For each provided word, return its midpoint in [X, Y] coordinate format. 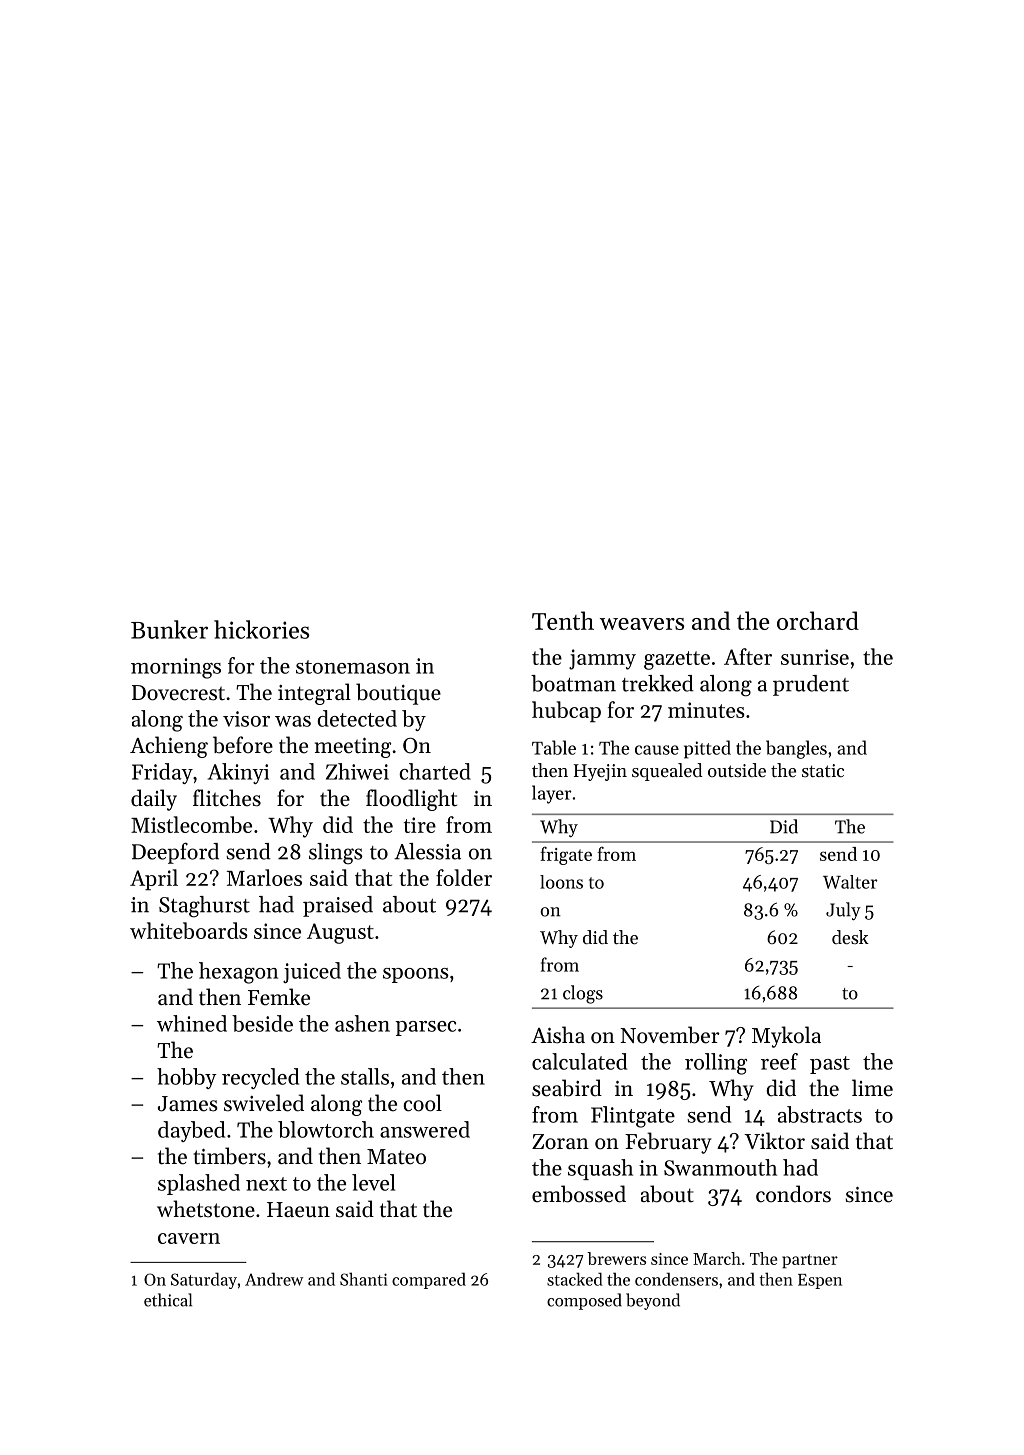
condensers [676, 1279]
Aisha [558, 1035]
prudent [811, 685]
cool [422, 1103]
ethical [168, 1300]
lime [872, 1088]
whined [192, 1023]
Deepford [175, 853]
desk [850, 937]
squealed [667, 772]
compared [429, 1280]
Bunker [169, 629]
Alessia [427, 851]
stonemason [353, 667]
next [266, 1184]
